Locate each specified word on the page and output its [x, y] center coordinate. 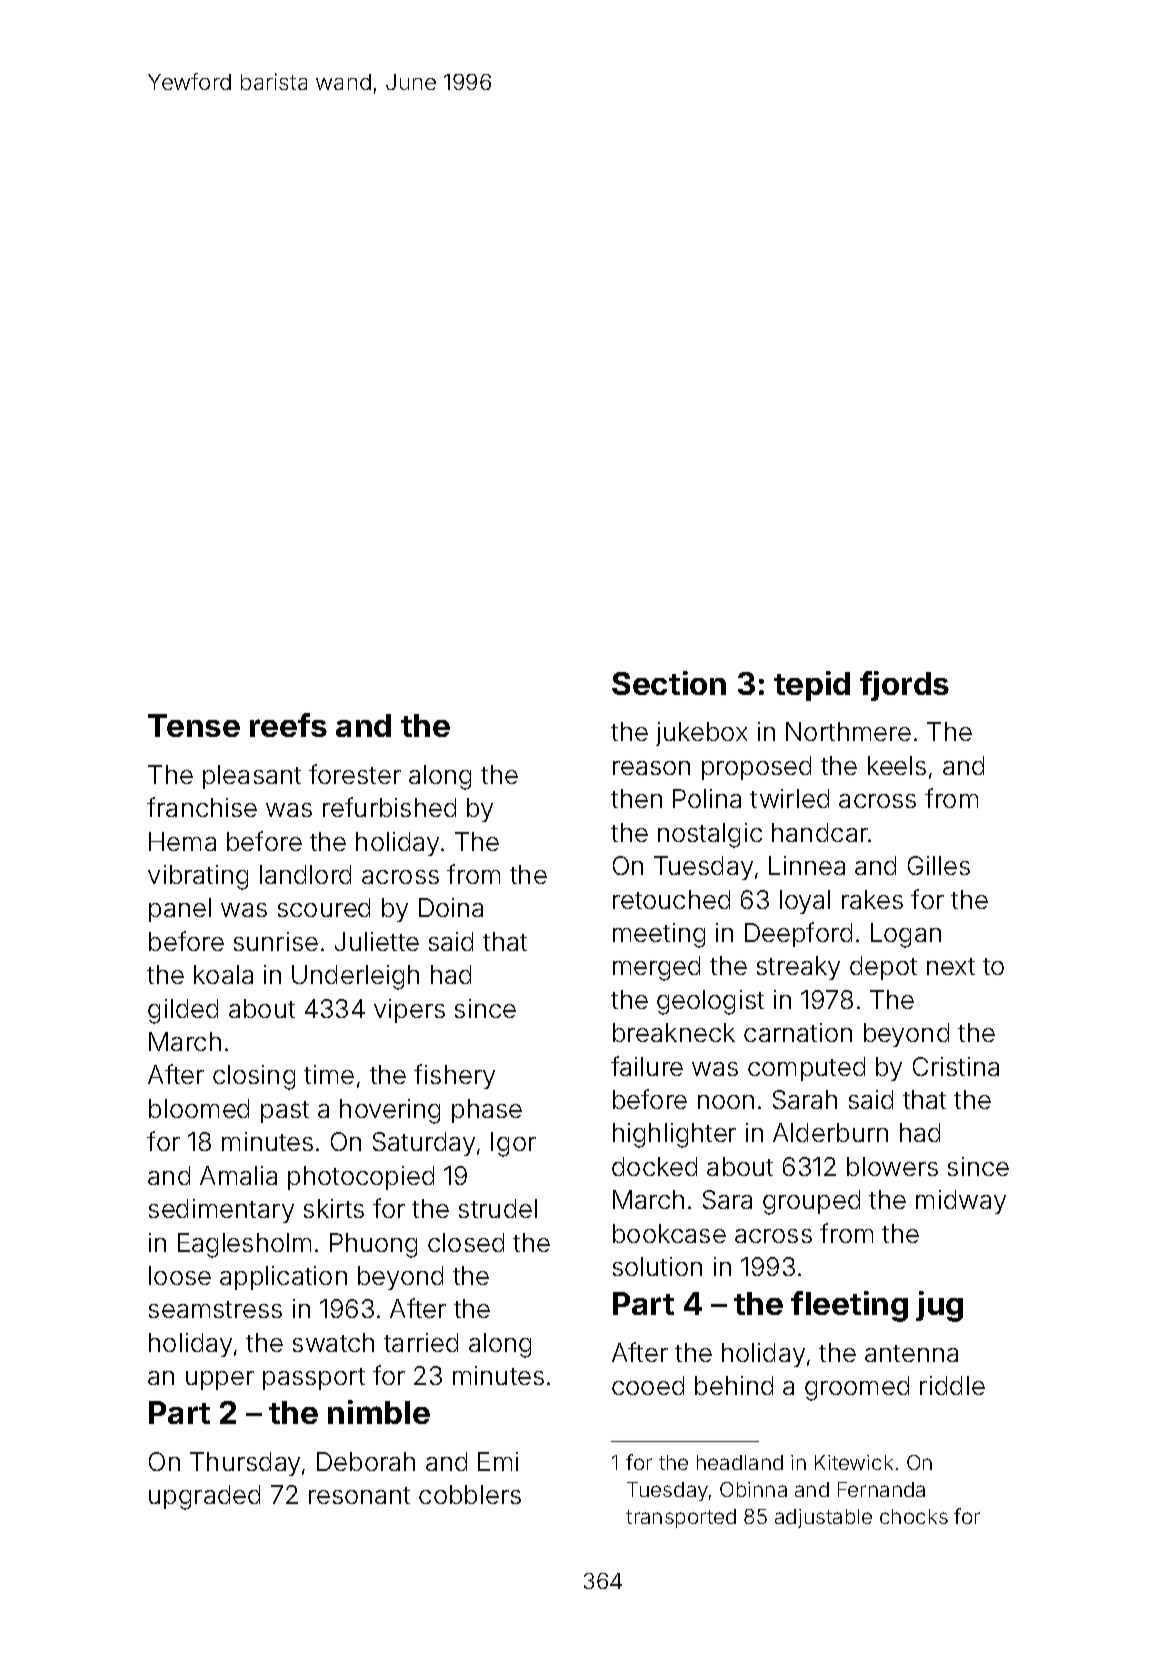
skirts [334, 1208]
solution [657, 1266]
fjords [904, 686]
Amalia [238, 1175]
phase [487, 1111]
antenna [911, 1353]
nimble [379, 1412]
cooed [648, 1385]
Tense [194, 725]
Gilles [939, 865]
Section [669, 683]
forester [355, 774]
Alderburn [830, 1132]
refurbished [389, 807]
